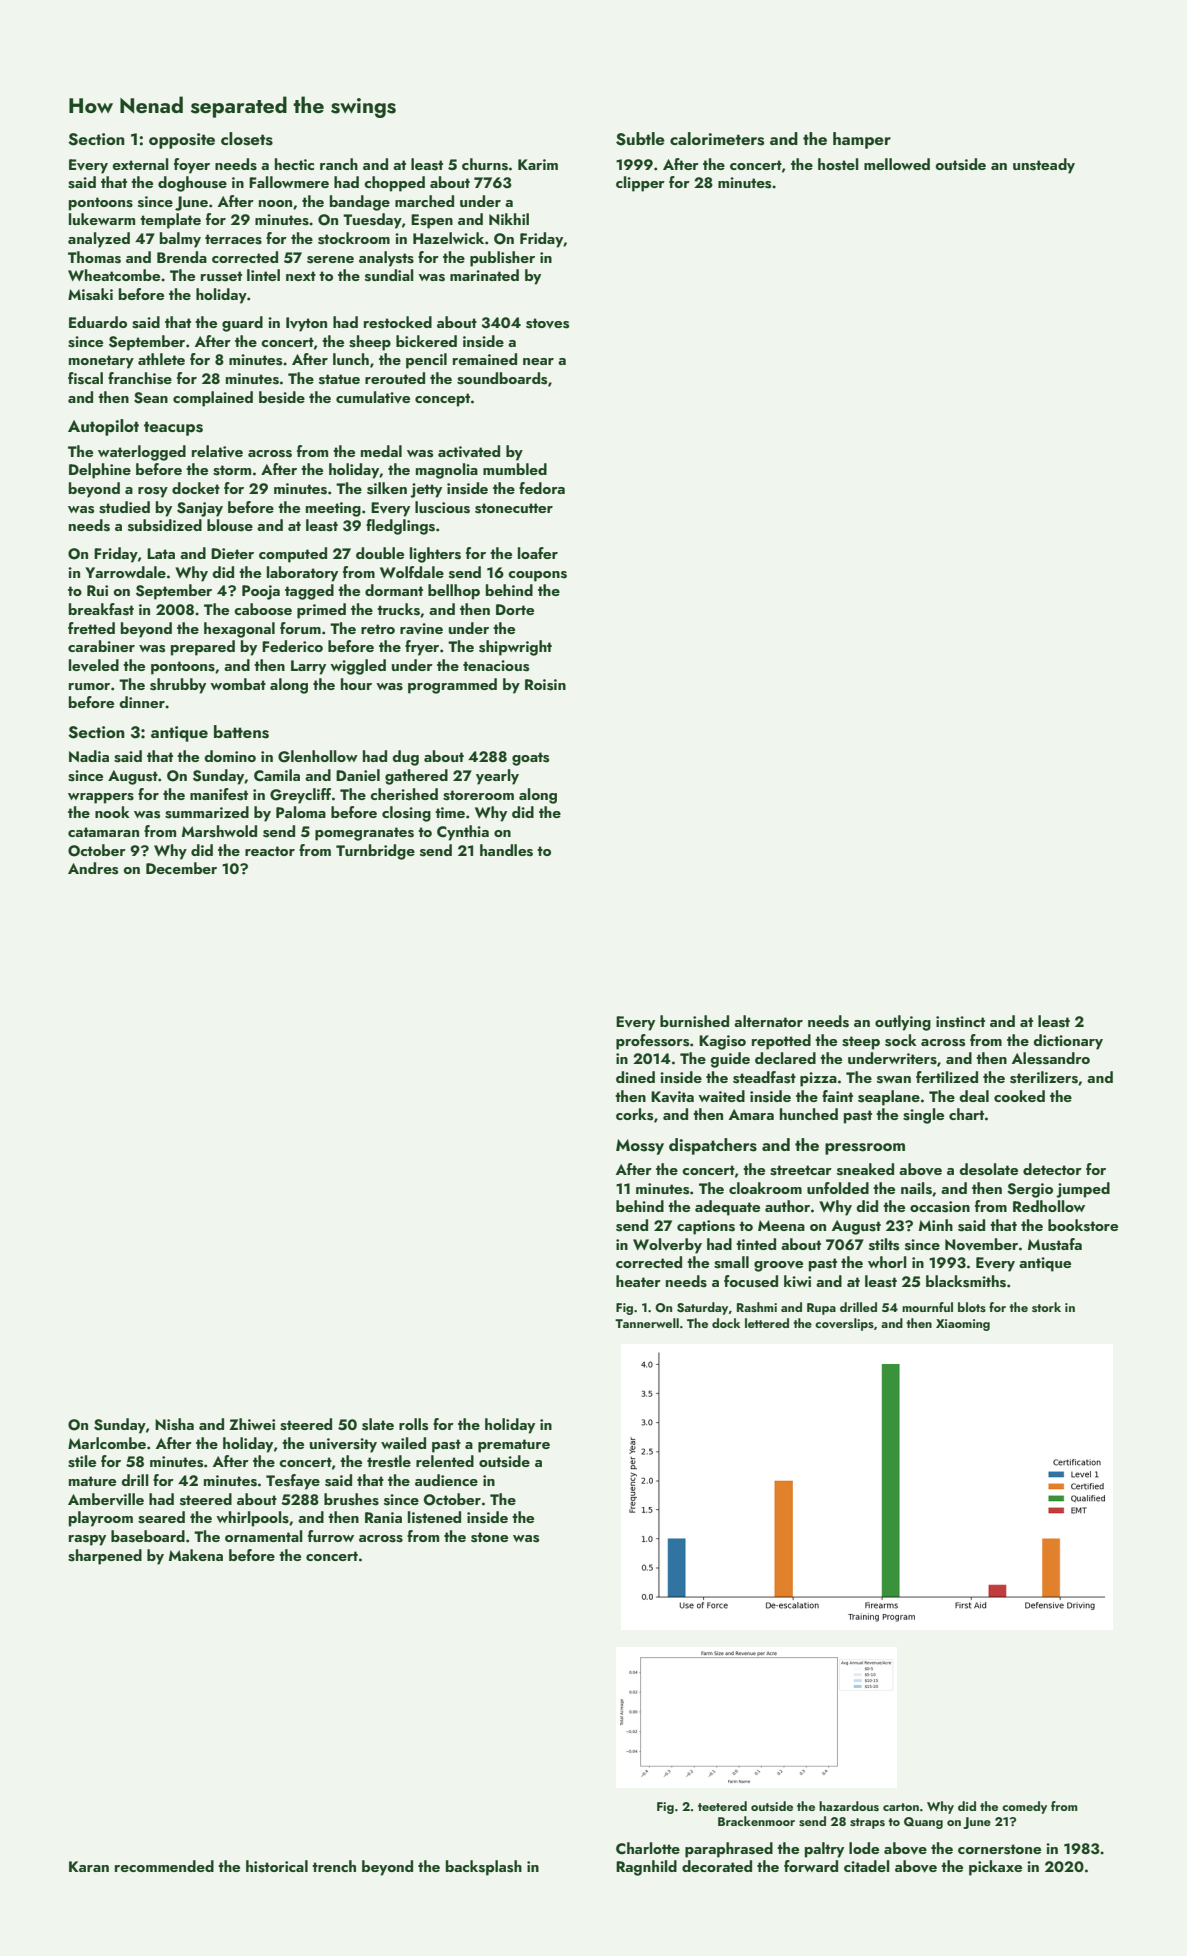 The height and width of the page is (1956, 1187). I want to click on historical, so click(277, 1866).
